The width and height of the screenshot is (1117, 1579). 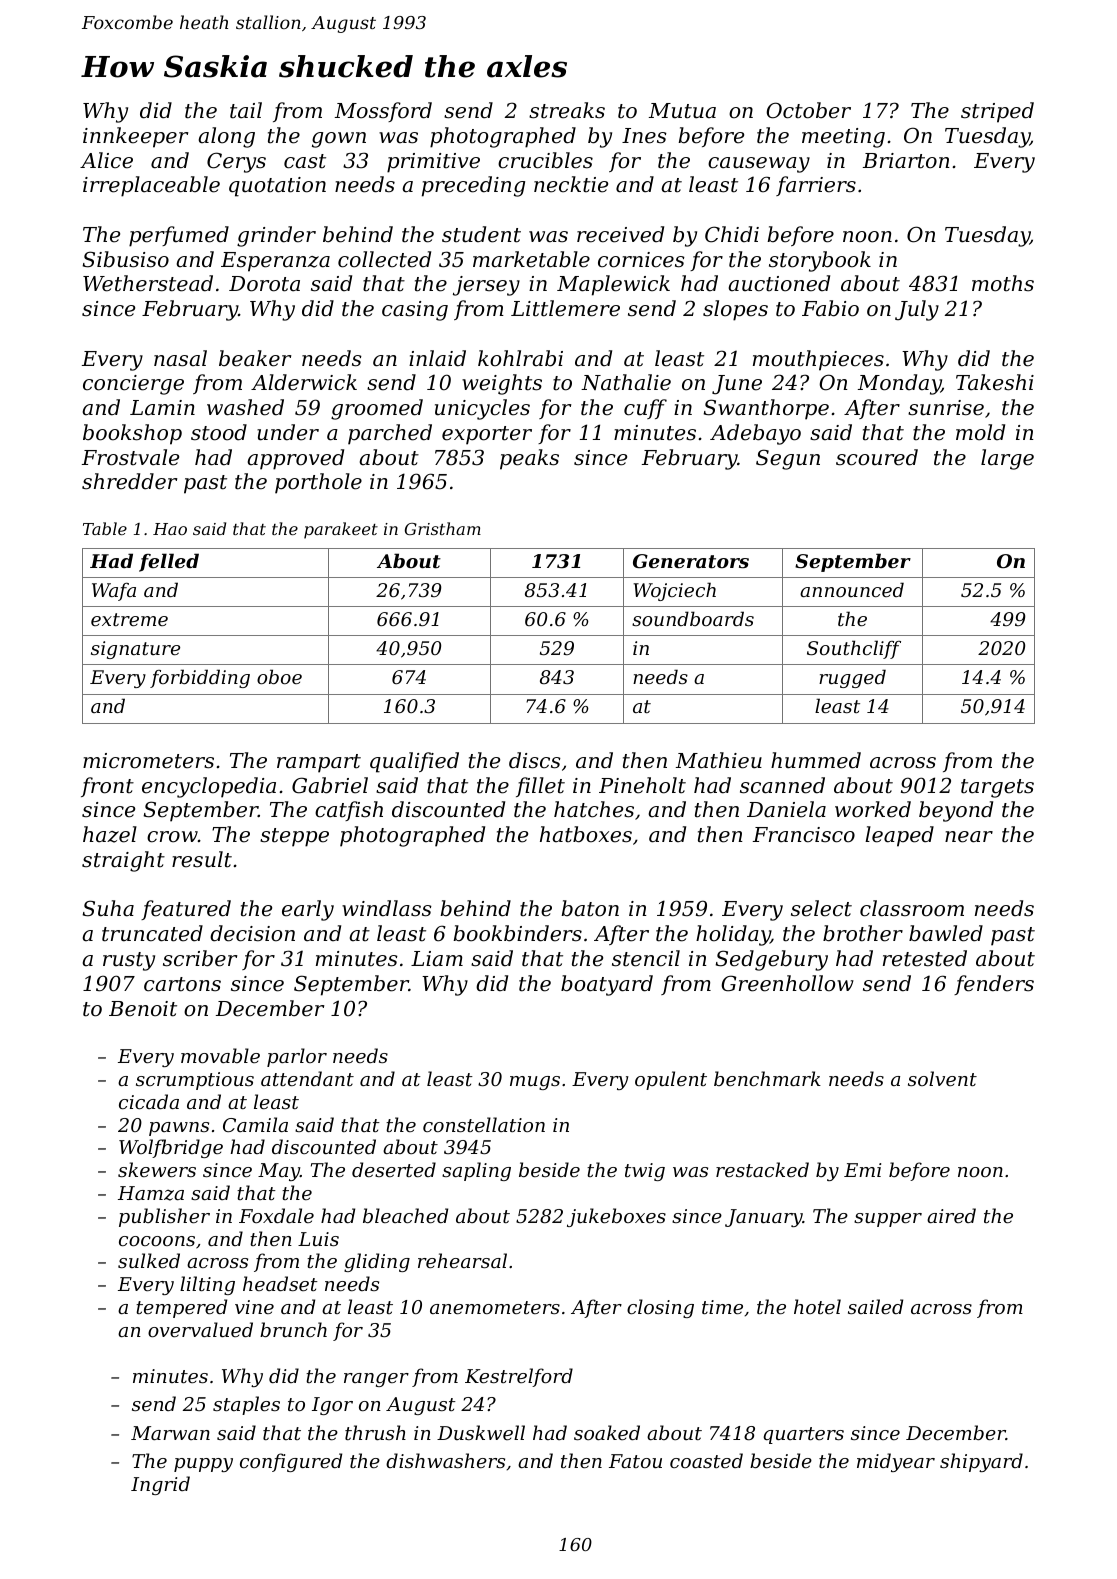 What do you see at coordinates (816, 186) in the screenshot?
I see `farriers` at bounding box center [816, 186].
